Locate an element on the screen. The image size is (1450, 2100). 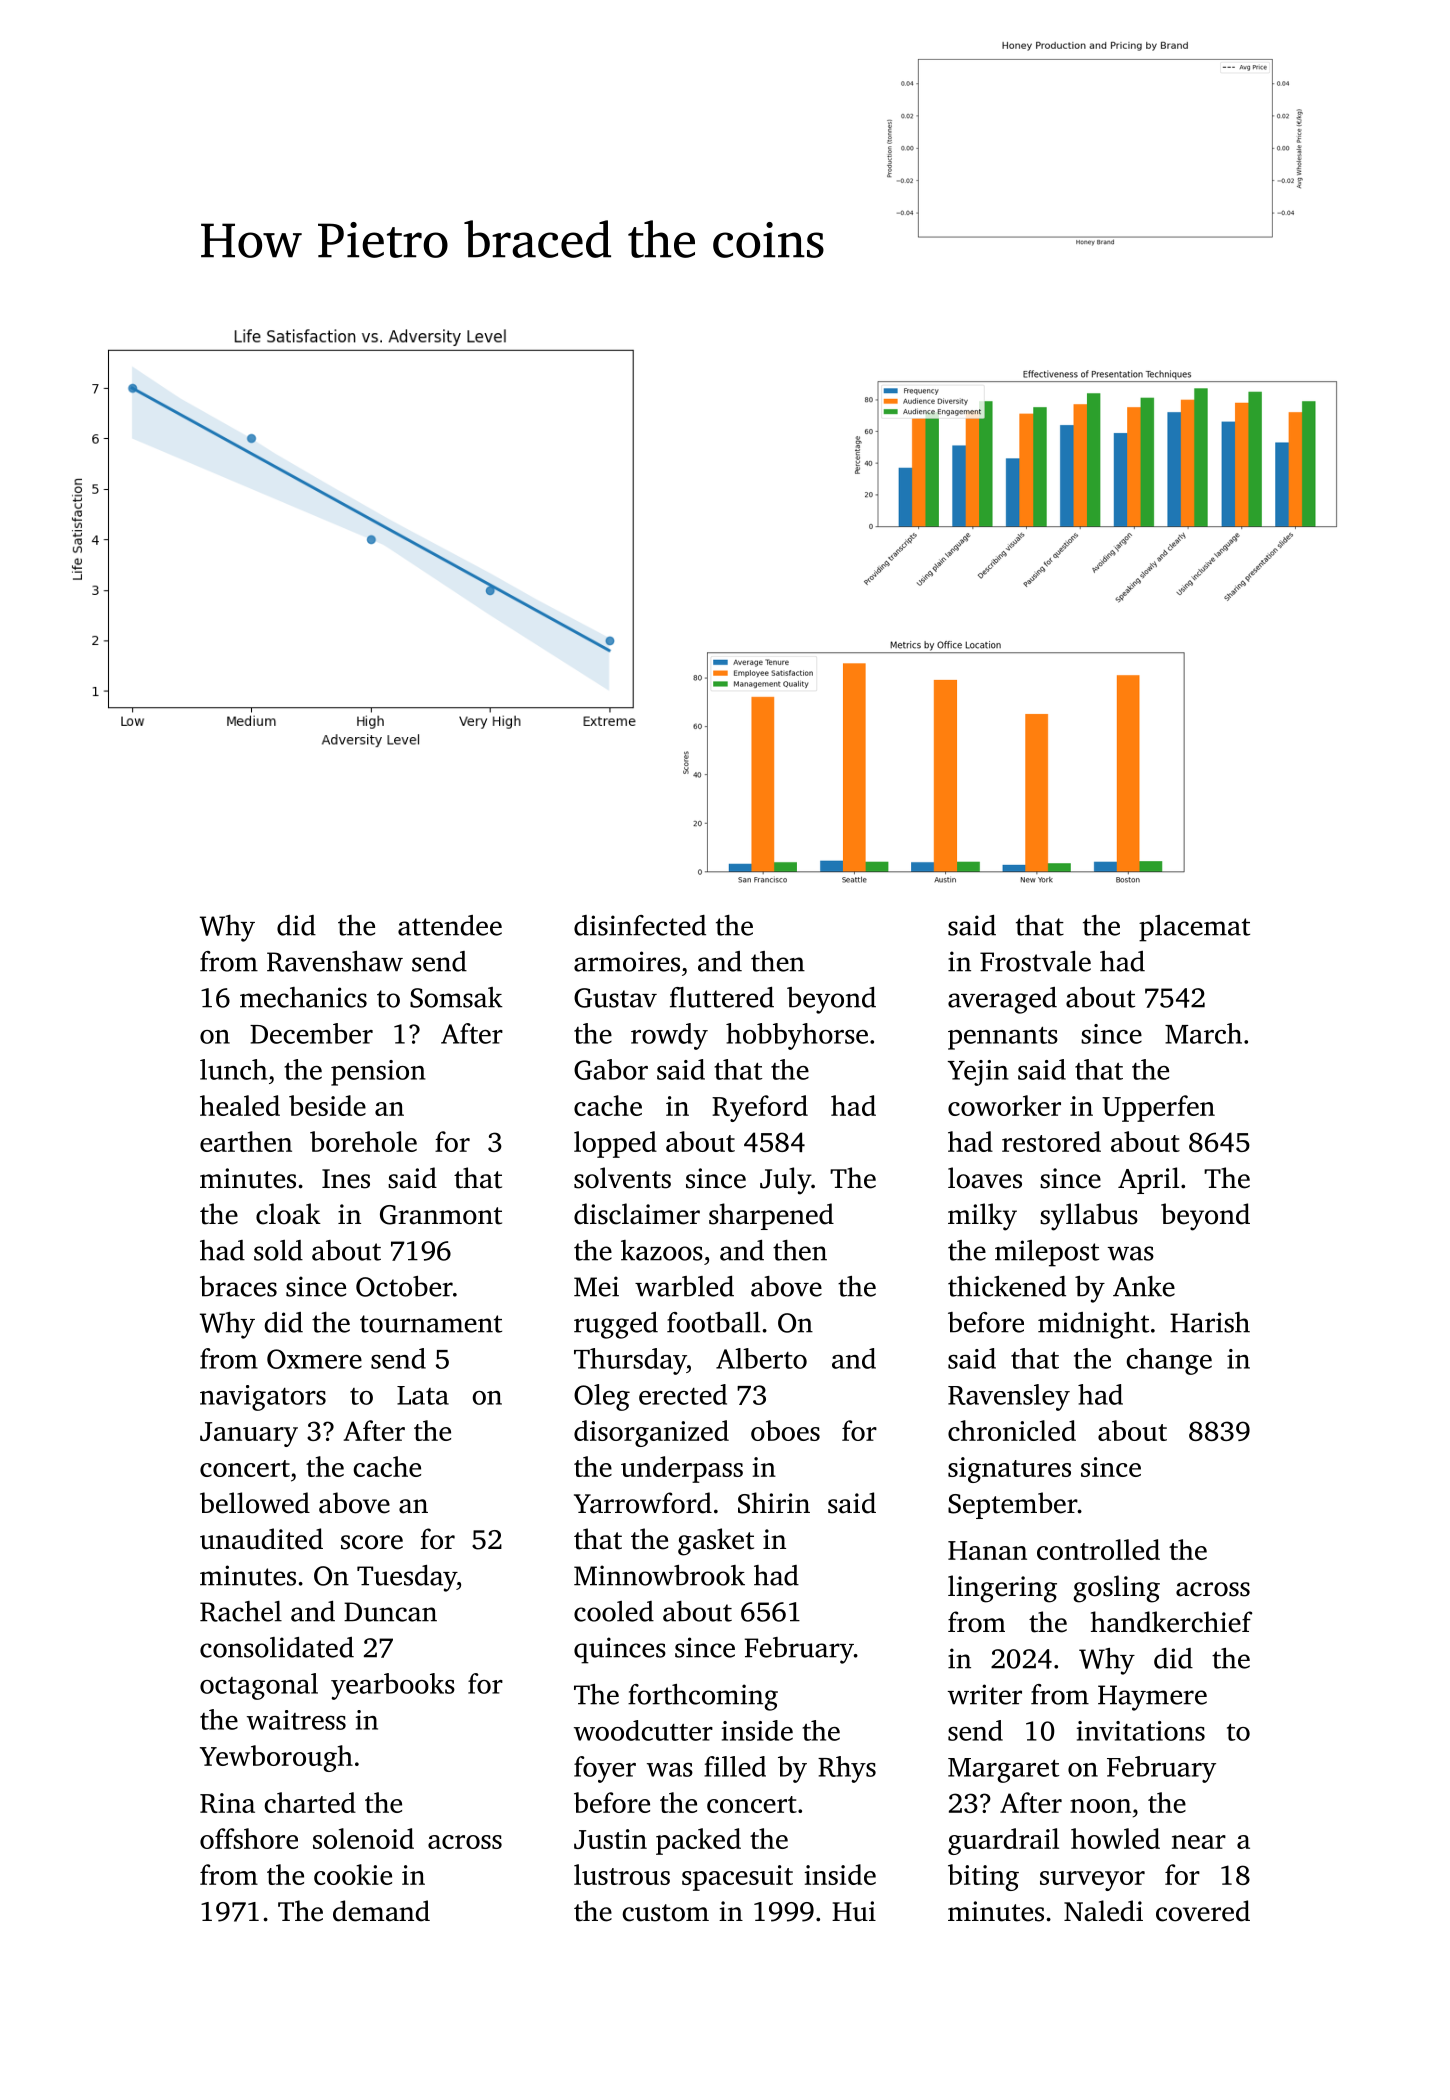
coworker is located at coordinates (1004, 1105).
